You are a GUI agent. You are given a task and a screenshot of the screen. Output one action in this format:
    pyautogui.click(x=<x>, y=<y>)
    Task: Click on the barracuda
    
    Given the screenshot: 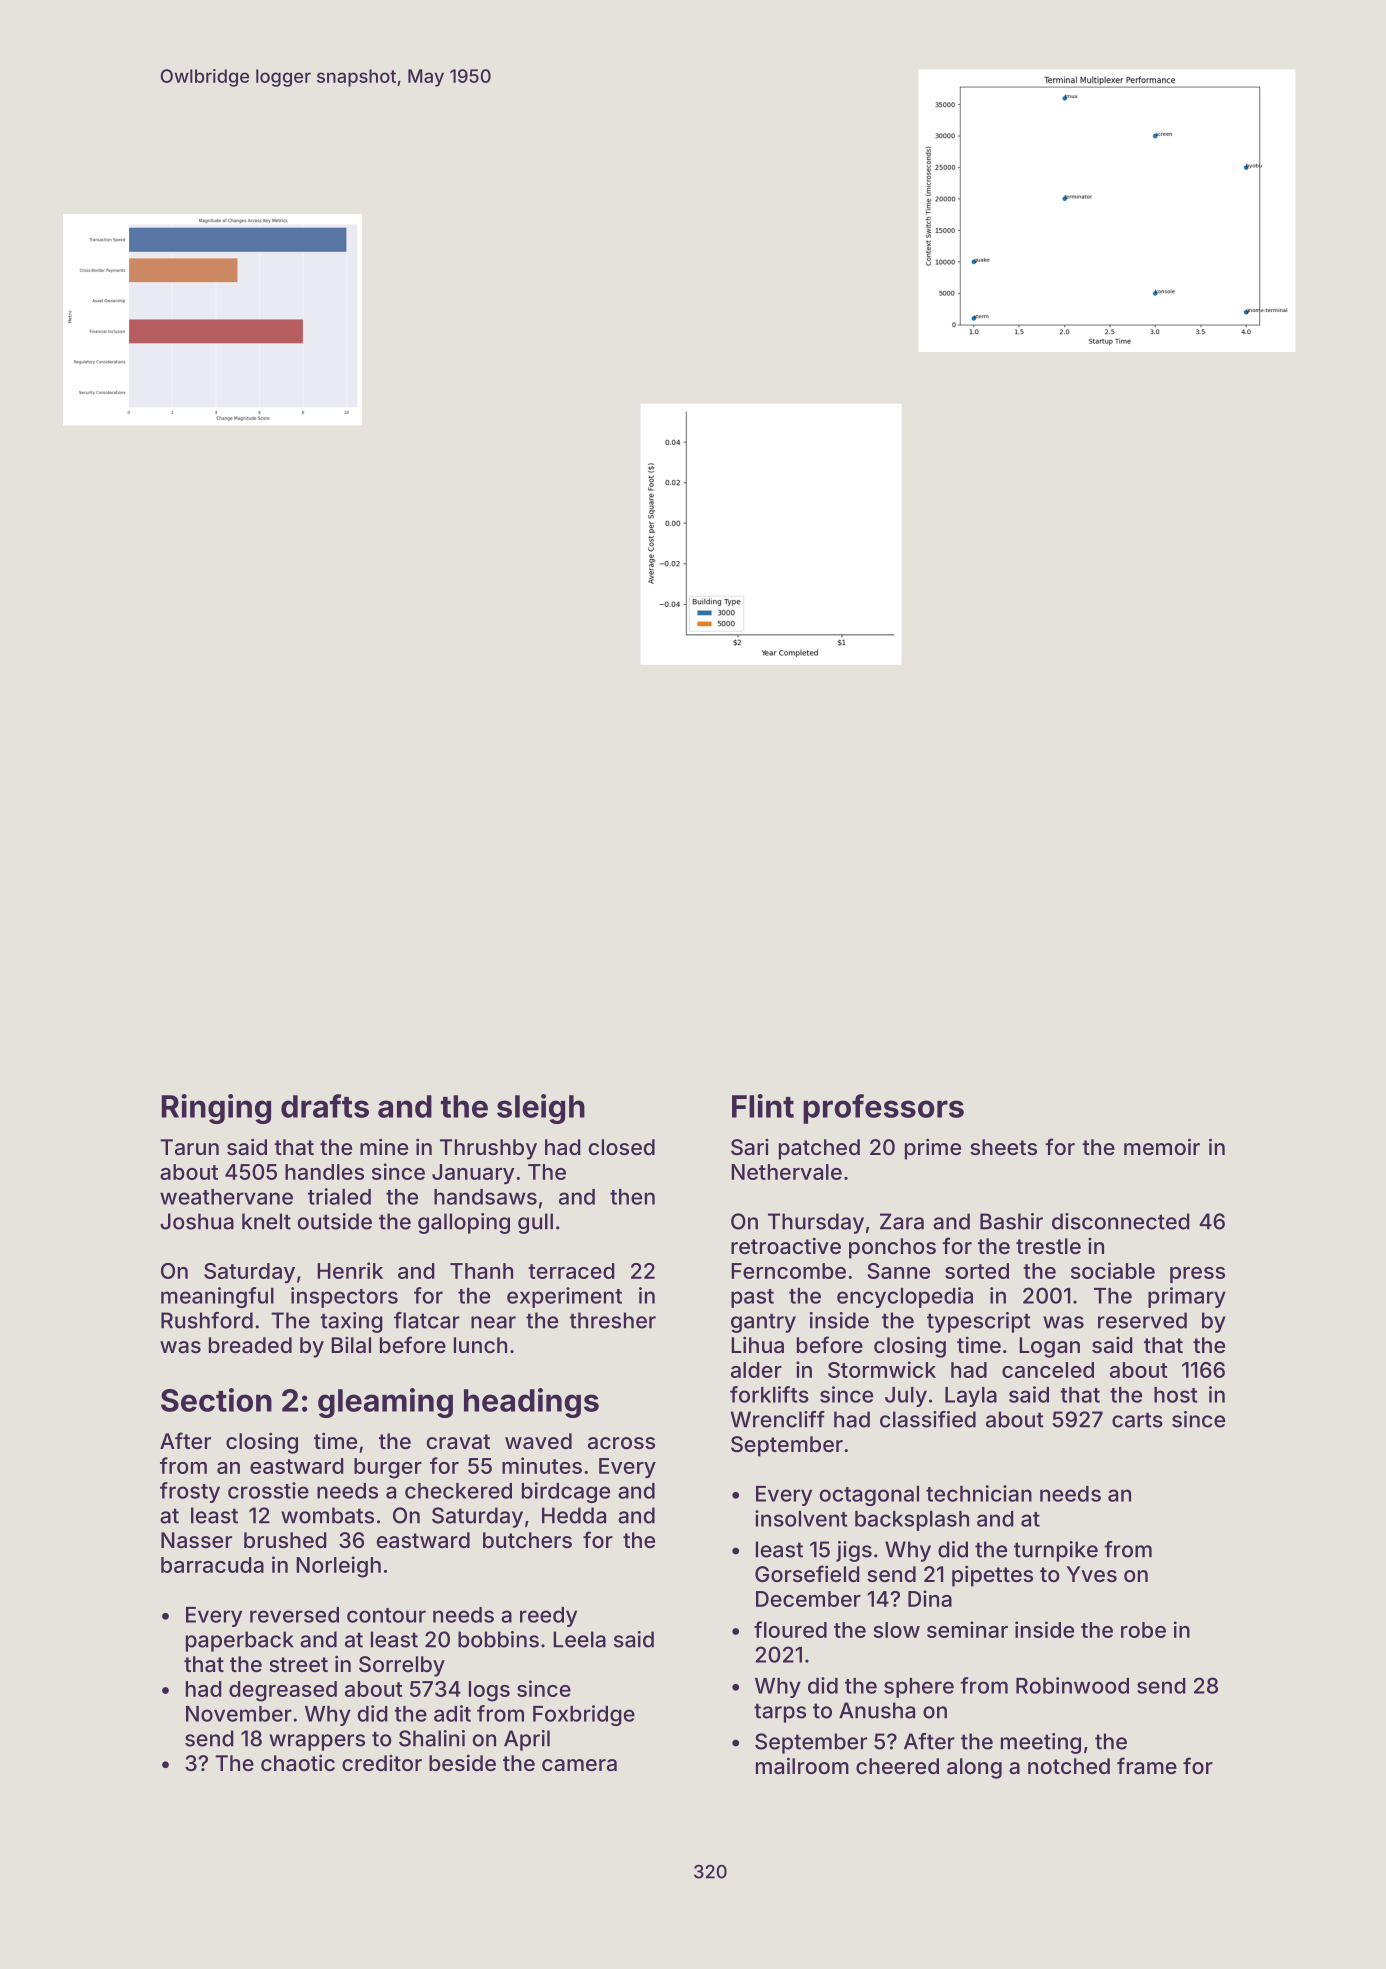 What is the action you would take?
    pyautogui.click(x=212, y=1565)
